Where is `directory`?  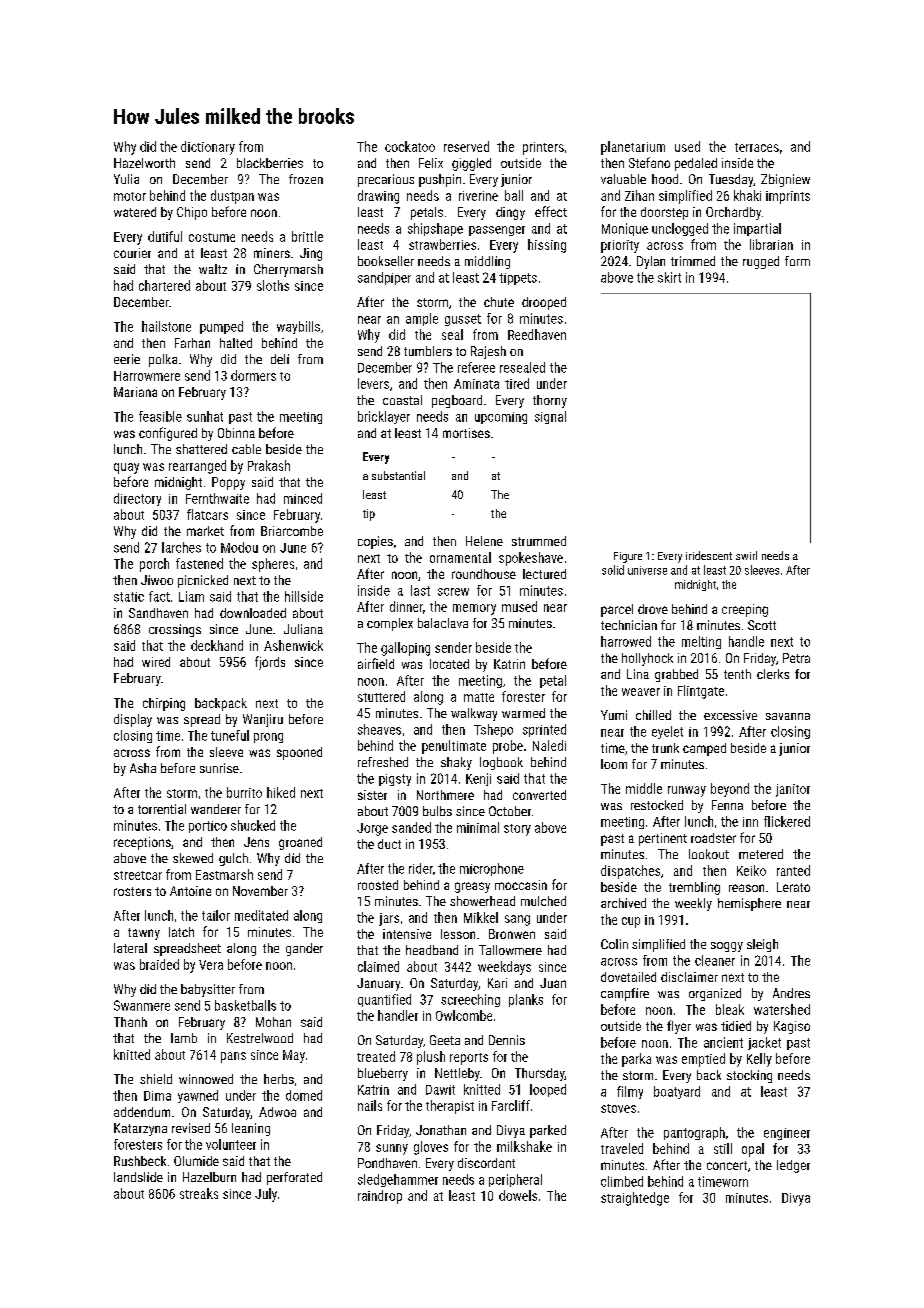
directory is located at coordinates (137, 499).
